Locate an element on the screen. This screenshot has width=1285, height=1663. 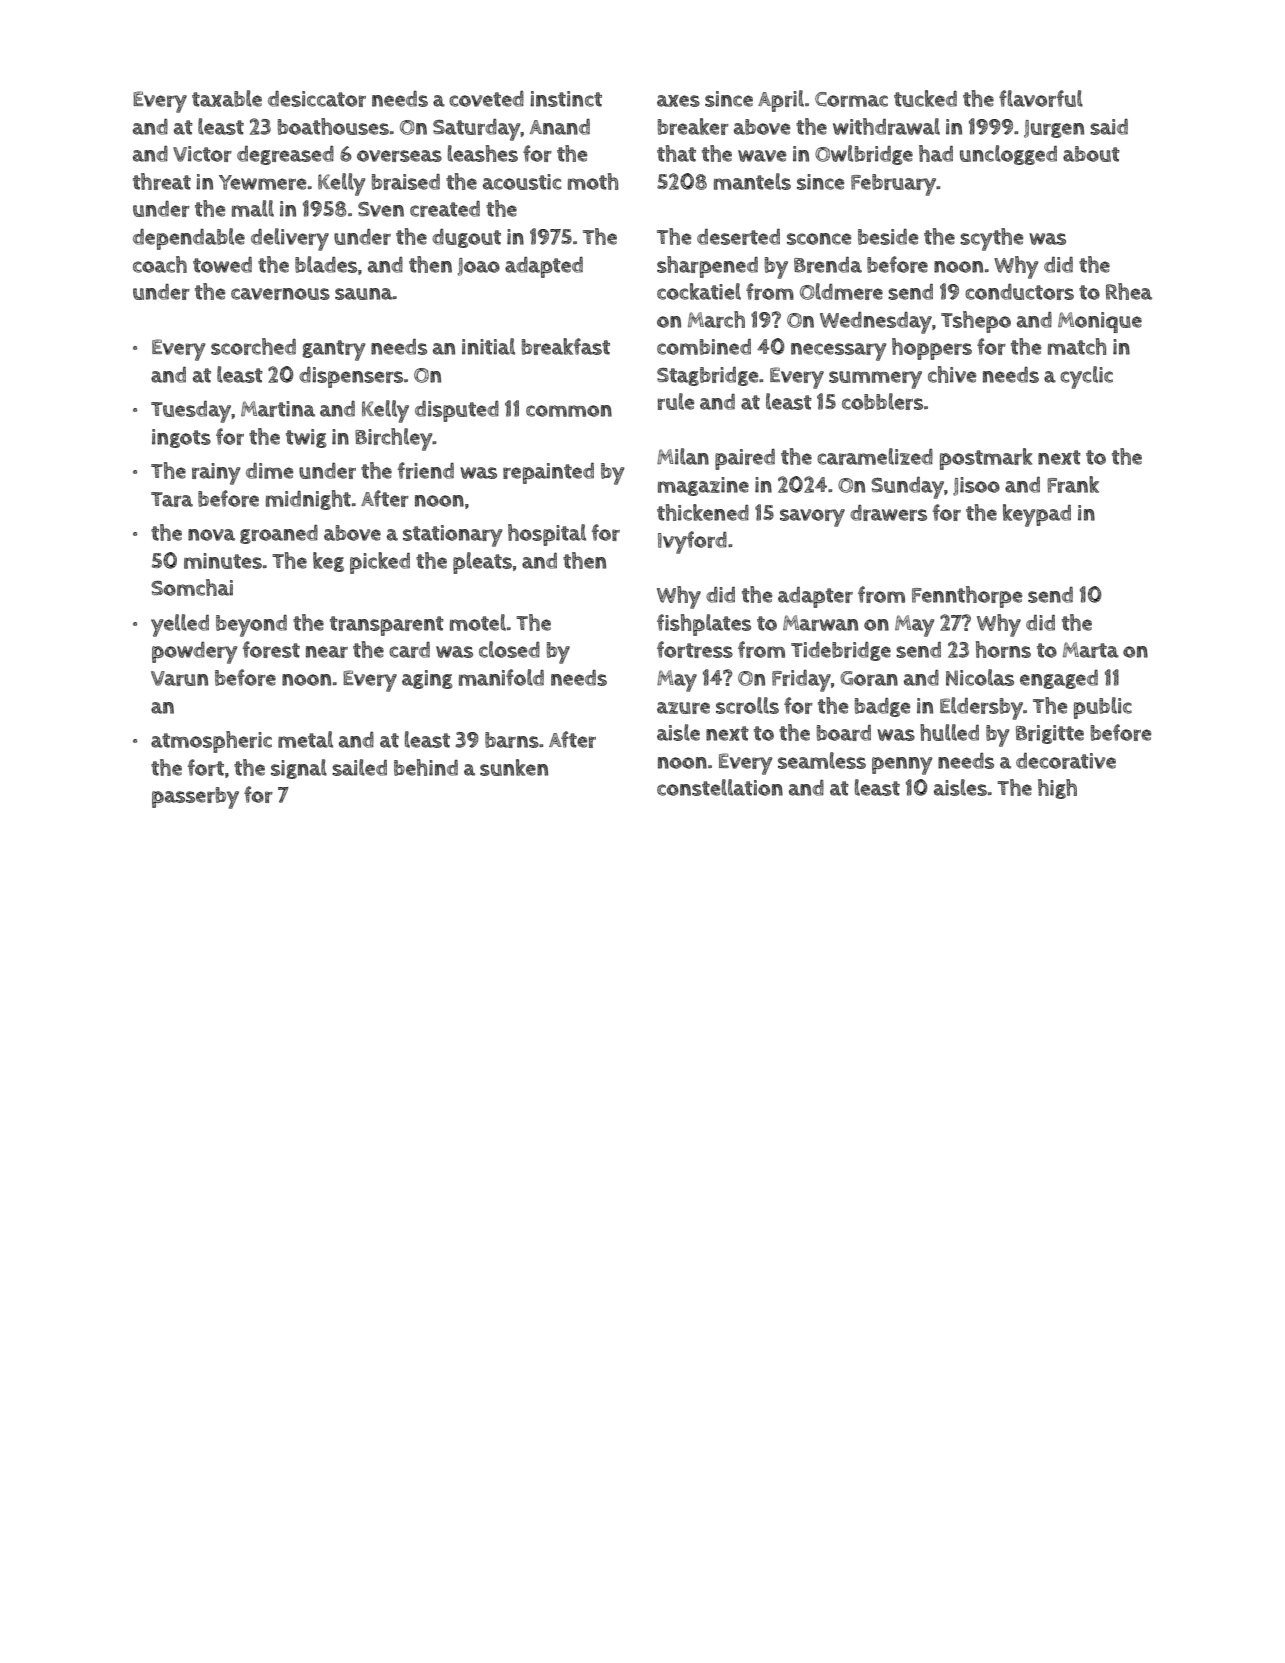
metal is located at coordinates (305, 739).
